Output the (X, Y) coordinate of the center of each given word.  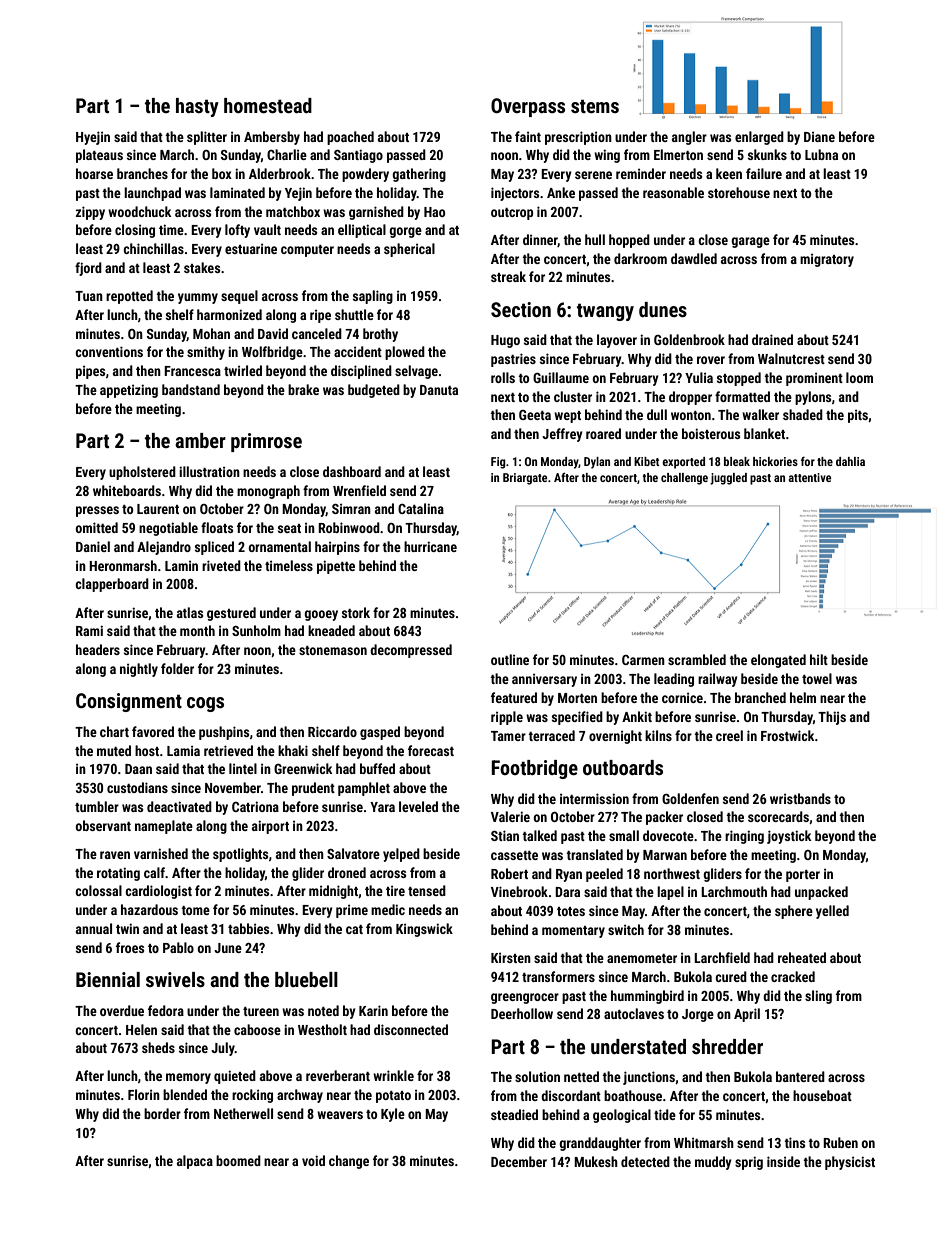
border (162, 1113)
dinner (540, 240)
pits (858, 416)
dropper (690, 398)
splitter (207, 138)
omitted (96, 527)
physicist (850, 1163)
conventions (109, 351)
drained (772, 339)
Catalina (421, 508)
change (349, 1162)
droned (347, 872)
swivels (175, 979)
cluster (573, 396)
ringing (744, 837)
